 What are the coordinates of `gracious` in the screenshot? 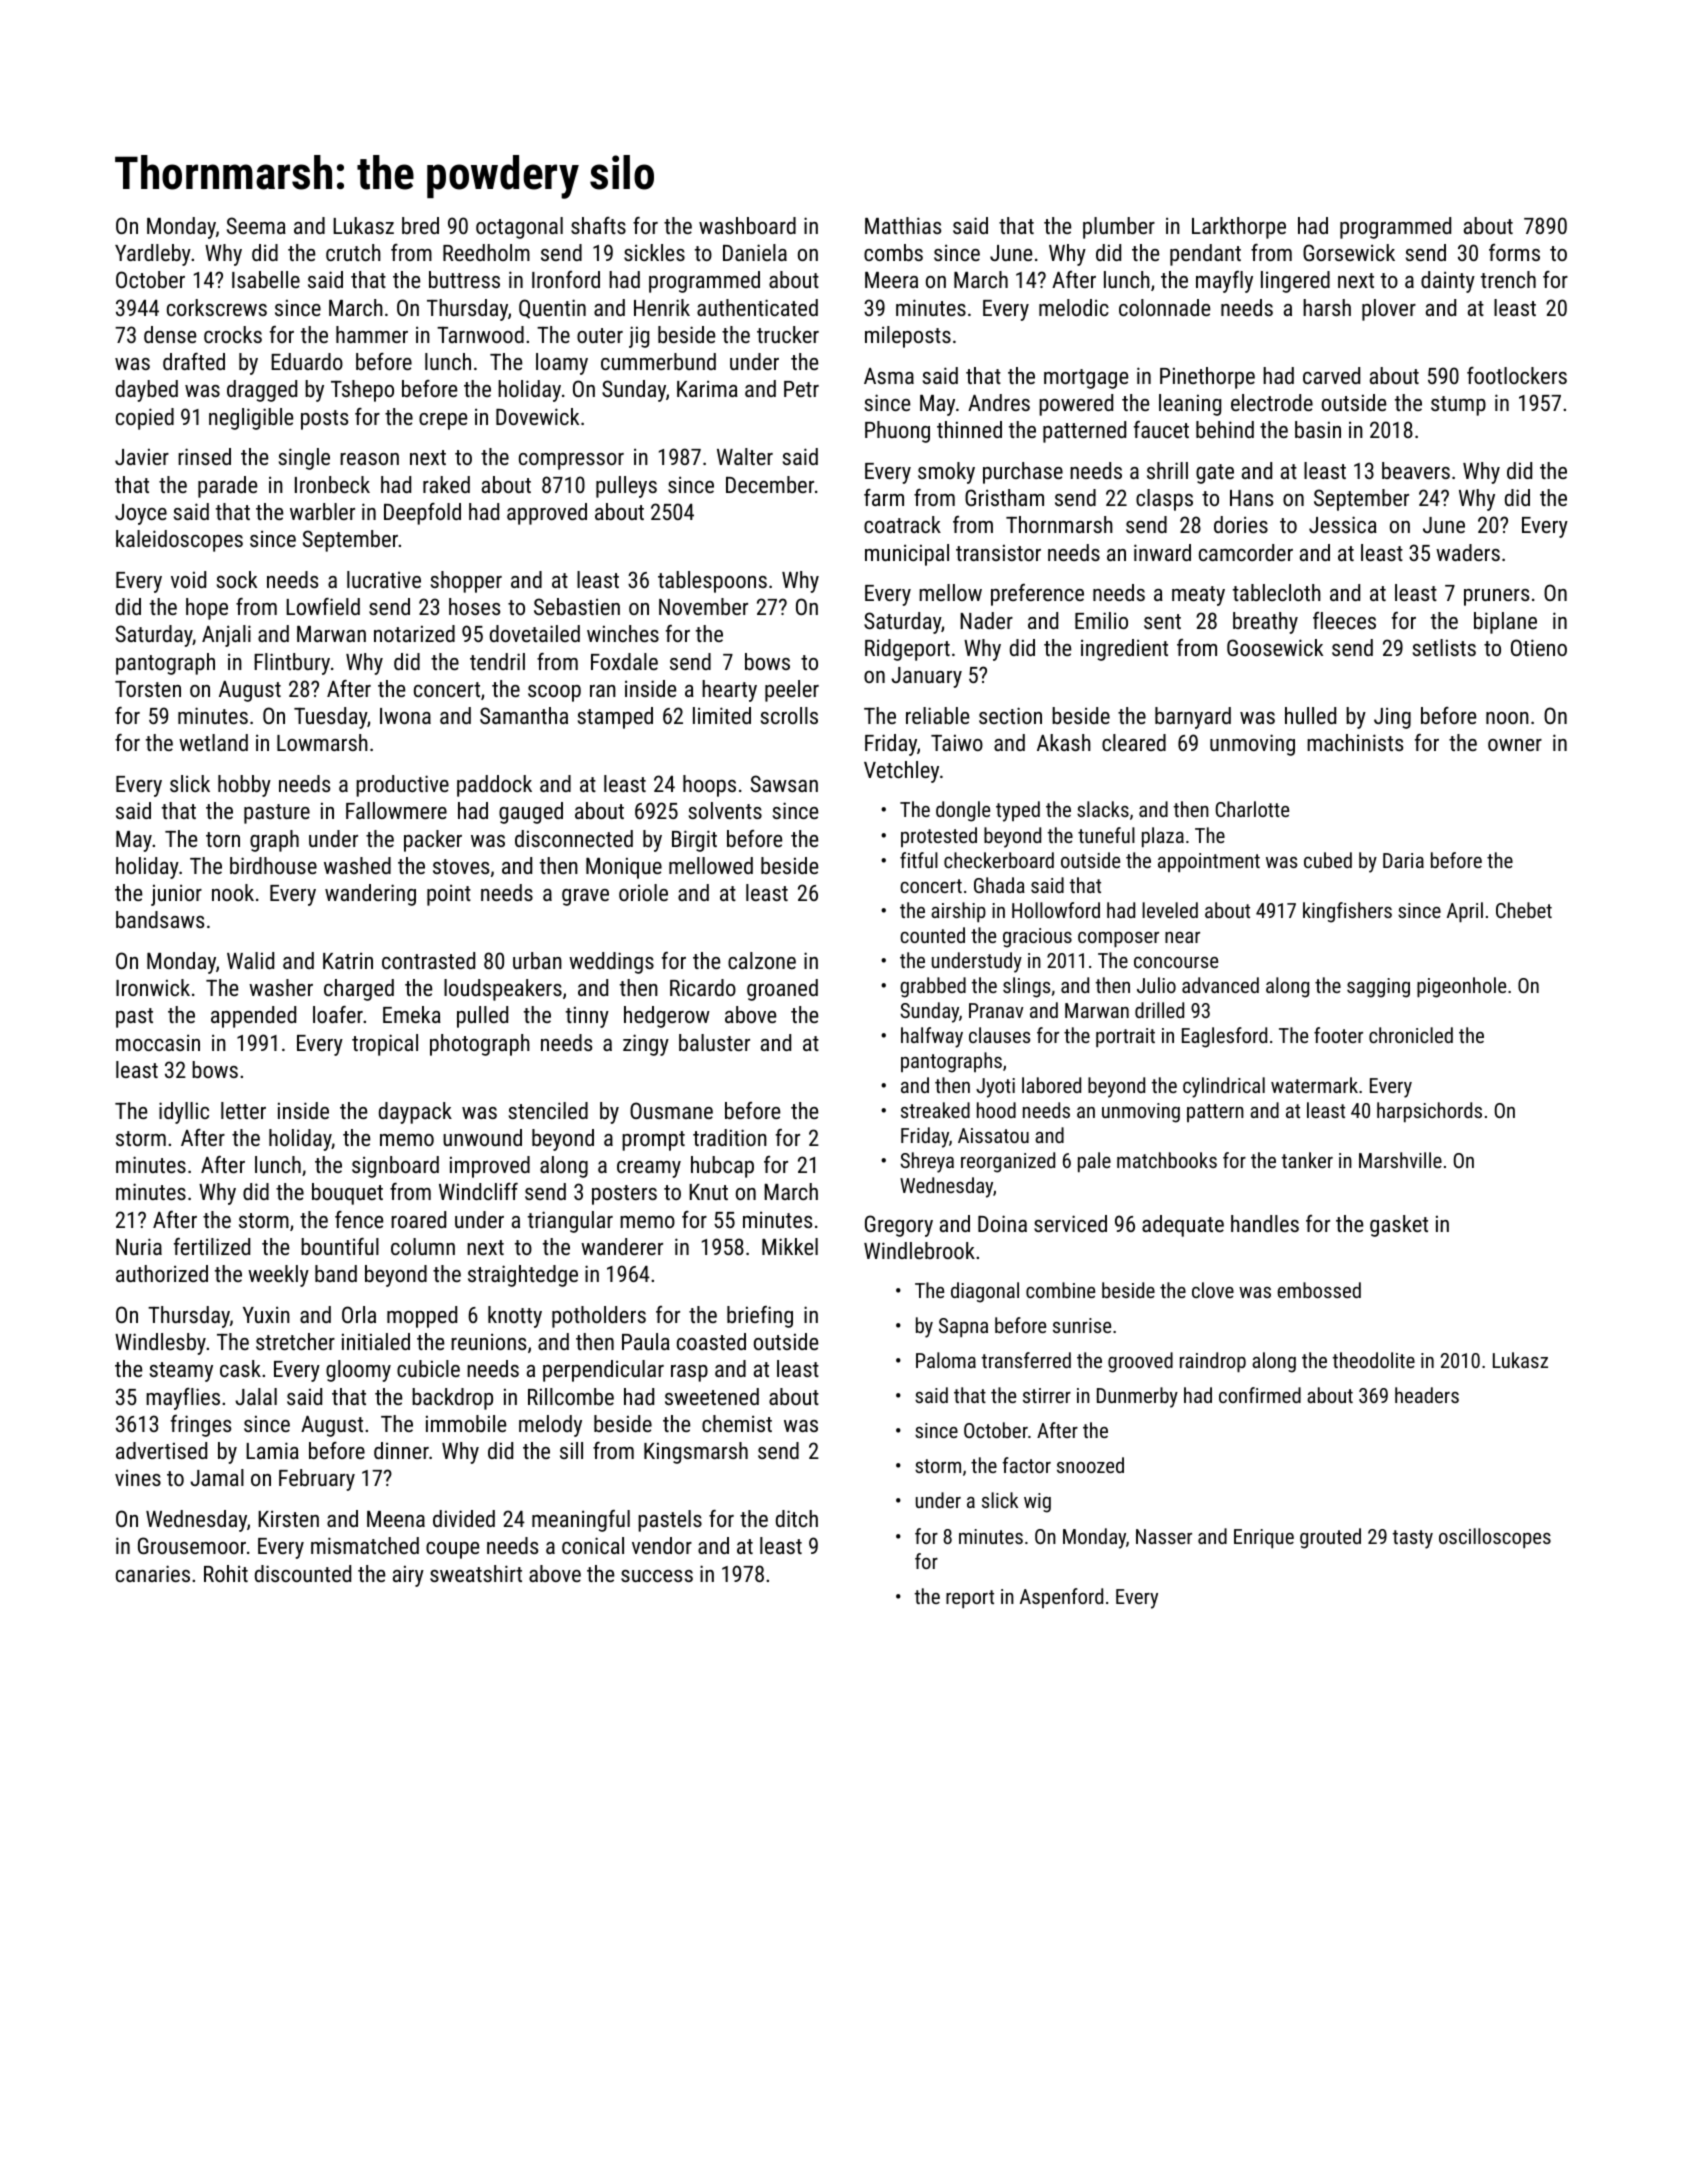 It's located at (1037, 938).
